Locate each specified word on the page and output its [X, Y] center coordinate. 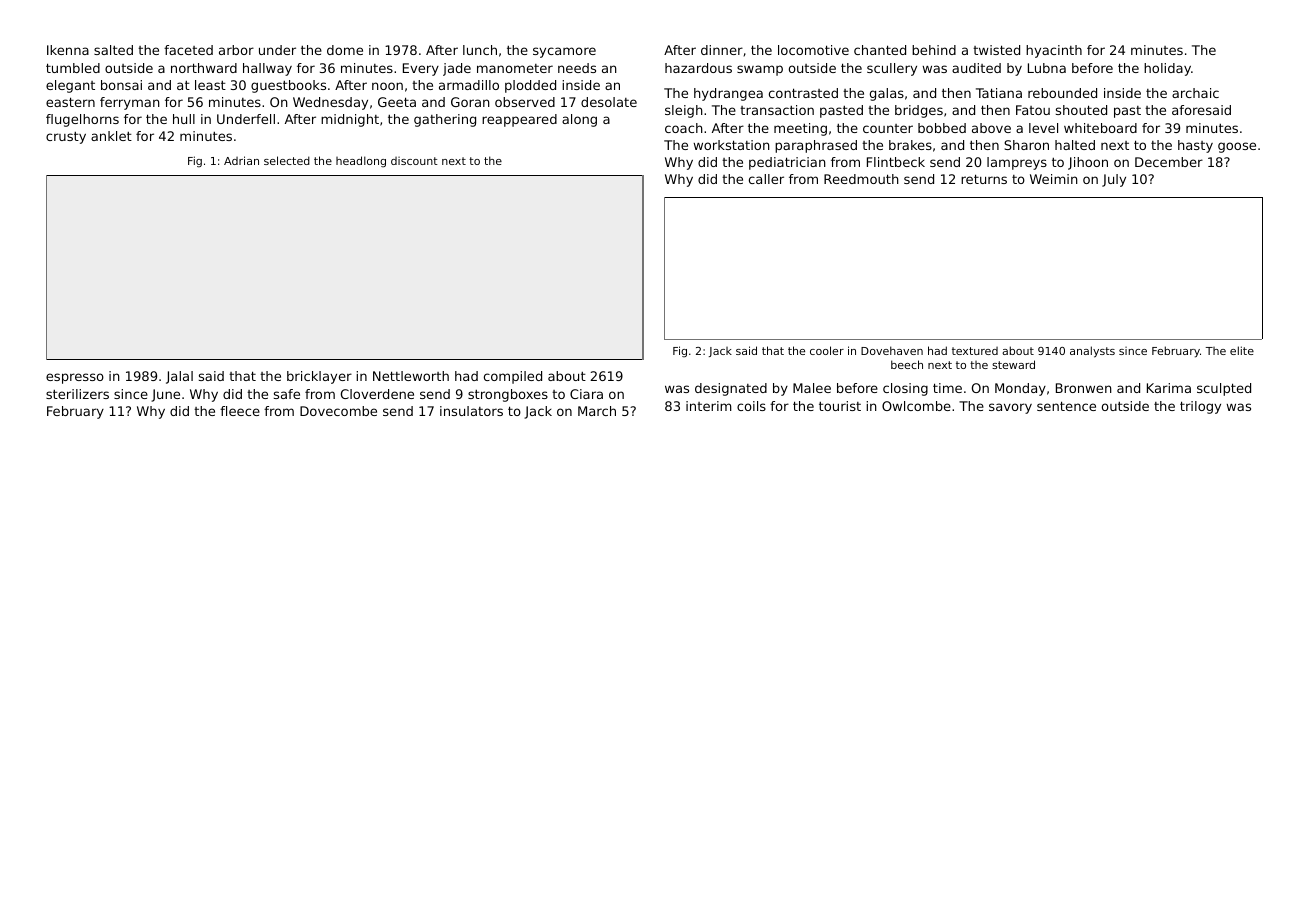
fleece [240, 411]
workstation [731, 145]
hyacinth [1054, 51]
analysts [1092, 352]
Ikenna [68, 50]
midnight [350, 120]
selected [287, 160]
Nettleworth [411, 376]
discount [414, 161]
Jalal [179, 377]
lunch [480, 50]
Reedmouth [861, 179]
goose [1237, 147]
